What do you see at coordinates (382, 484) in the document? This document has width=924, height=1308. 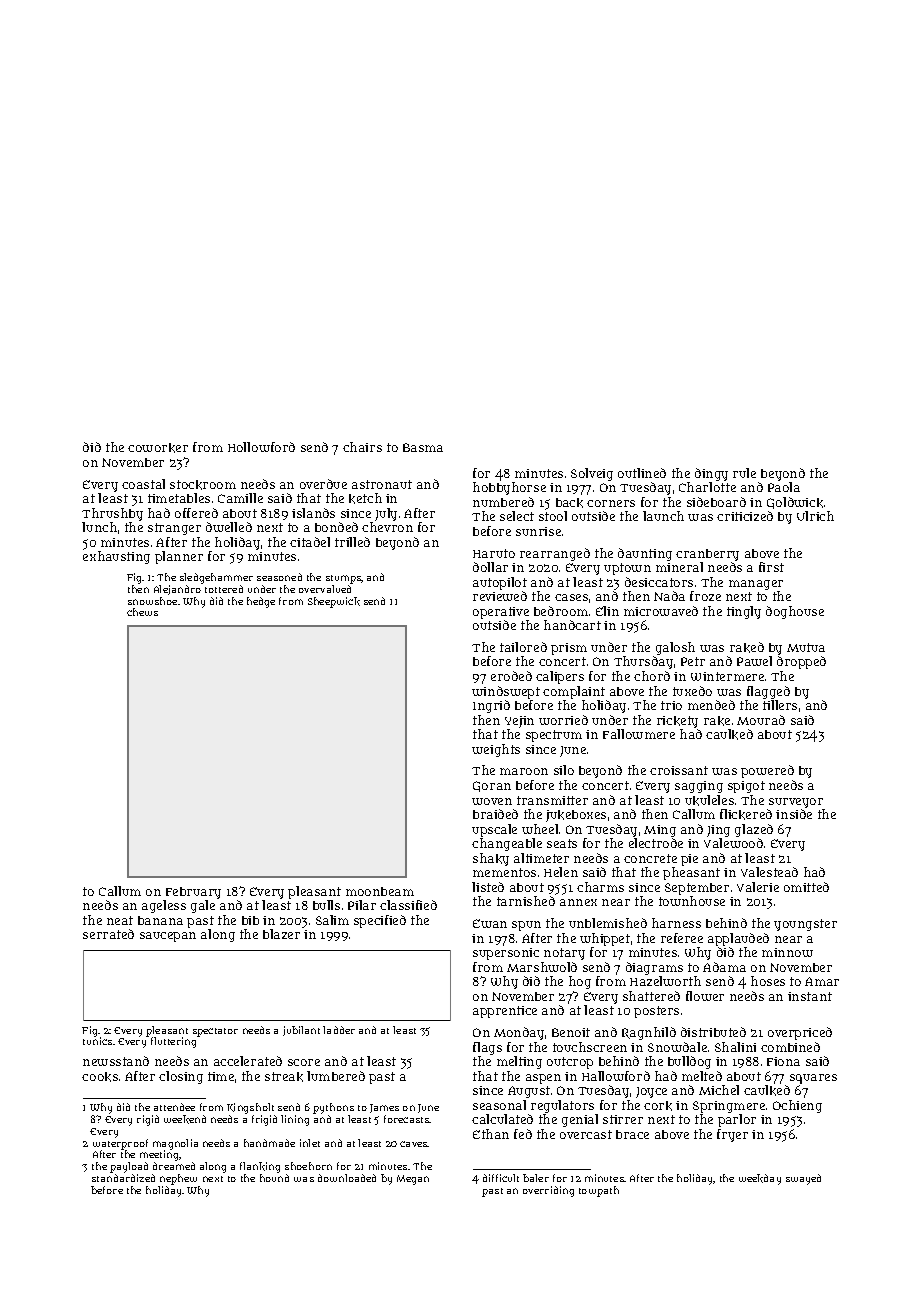 I see `astronaut` at bounding box center [382, 484].
